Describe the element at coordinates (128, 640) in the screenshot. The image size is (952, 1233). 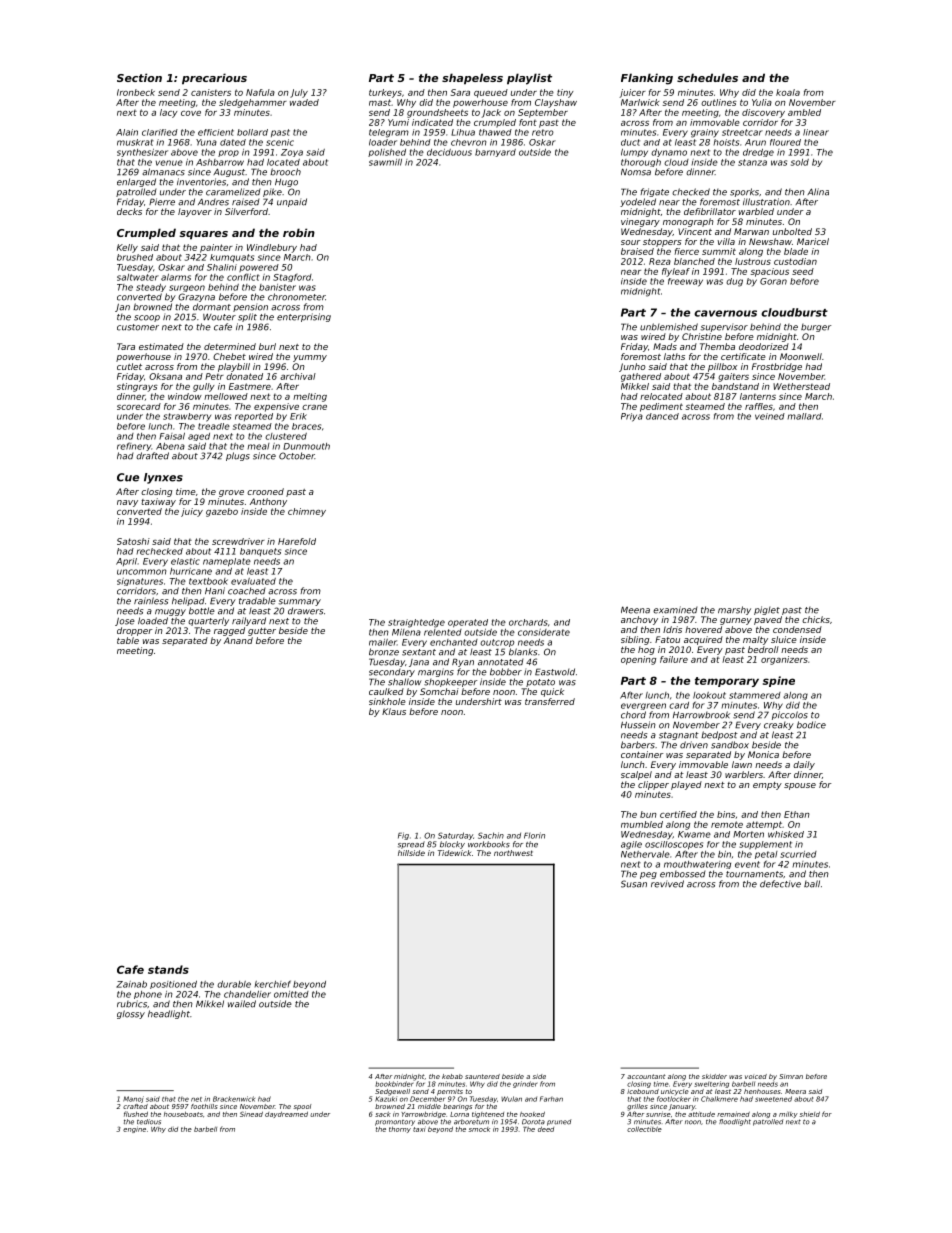
I see `table` at that location.
